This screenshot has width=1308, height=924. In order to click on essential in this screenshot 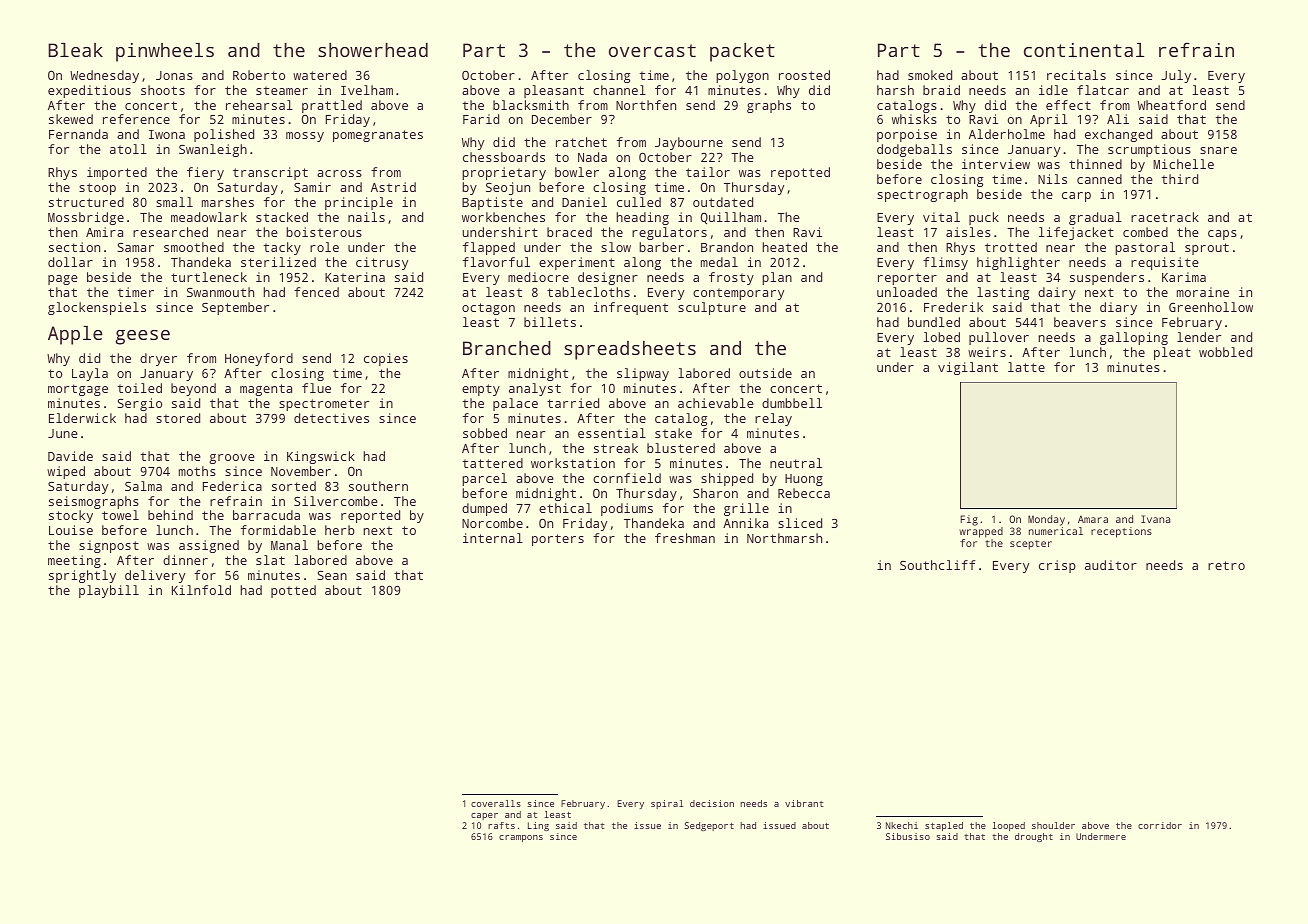, I will do `click(612, 433)`.
